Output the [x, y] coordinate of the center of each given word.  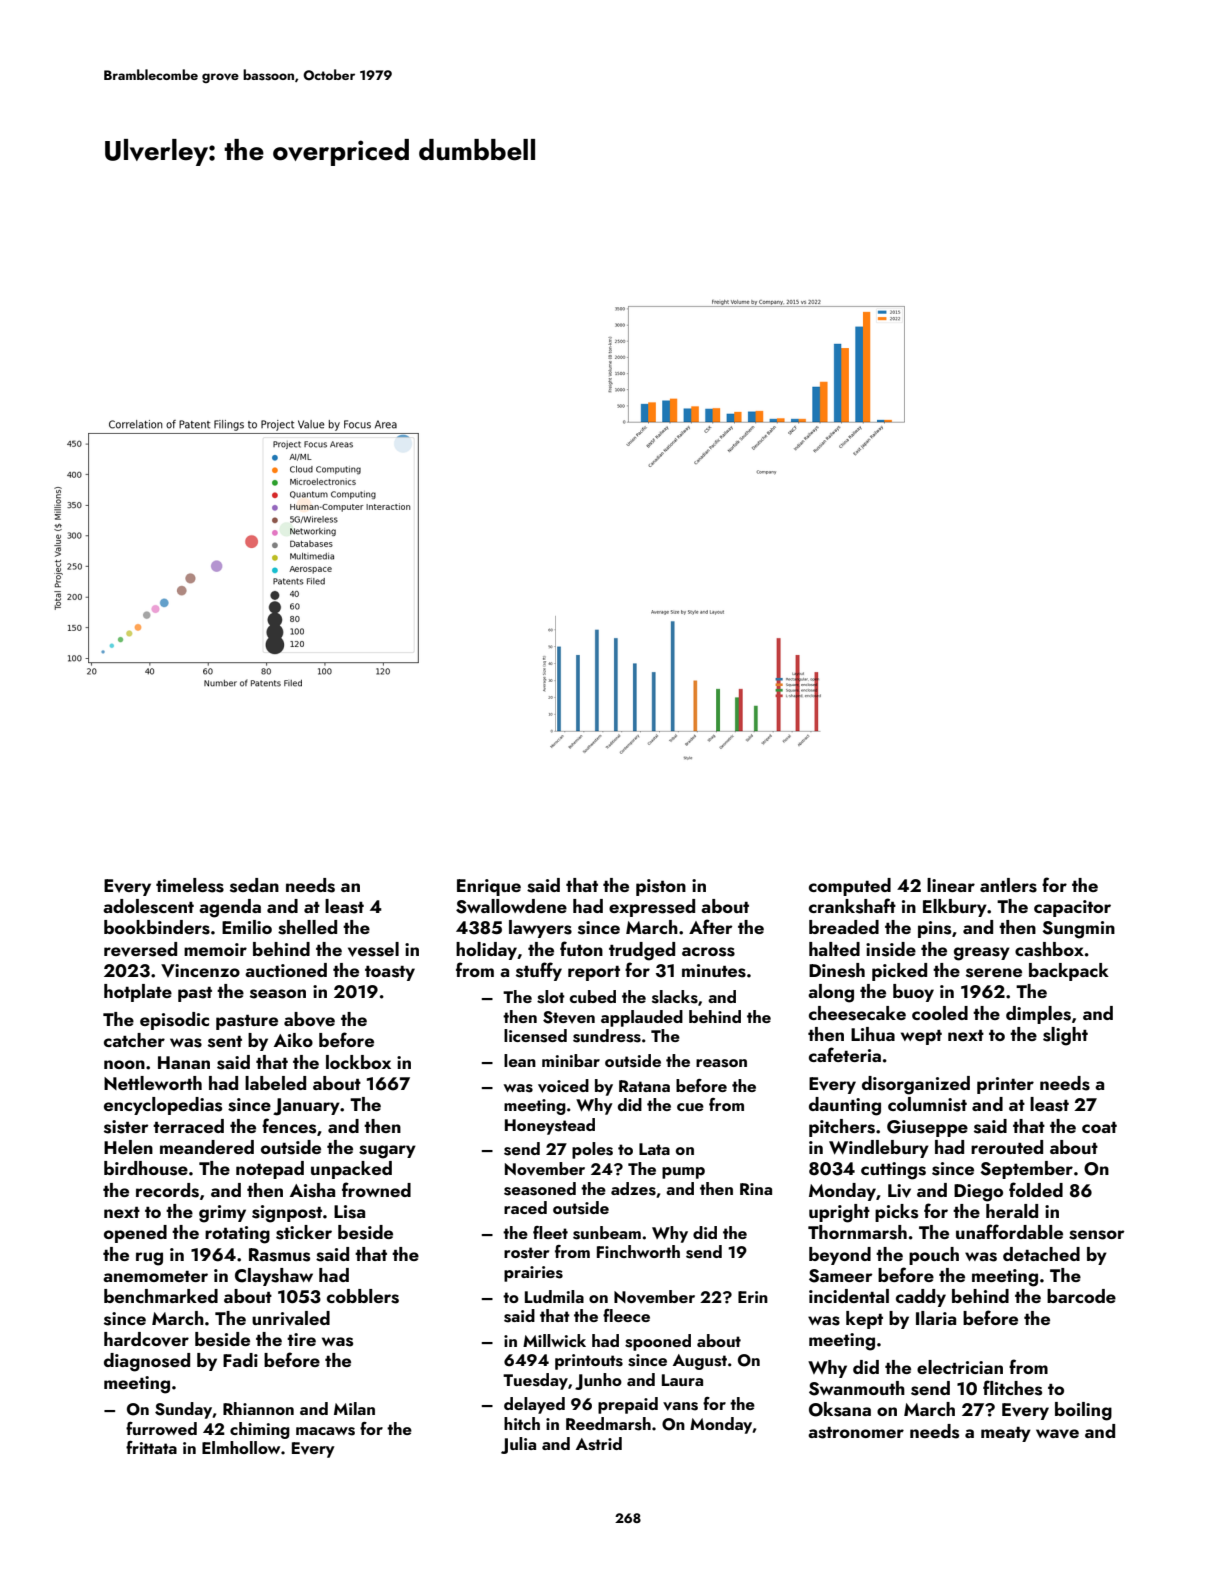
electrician [960, 1367]
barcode [1081, 1296]
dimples [1038, 1015]
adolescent [148, 906]
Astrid [599, 1444]
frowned [376, 1189]
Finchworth [638, 1251]
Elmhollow [241, 1447]
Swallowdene [511, 906]
